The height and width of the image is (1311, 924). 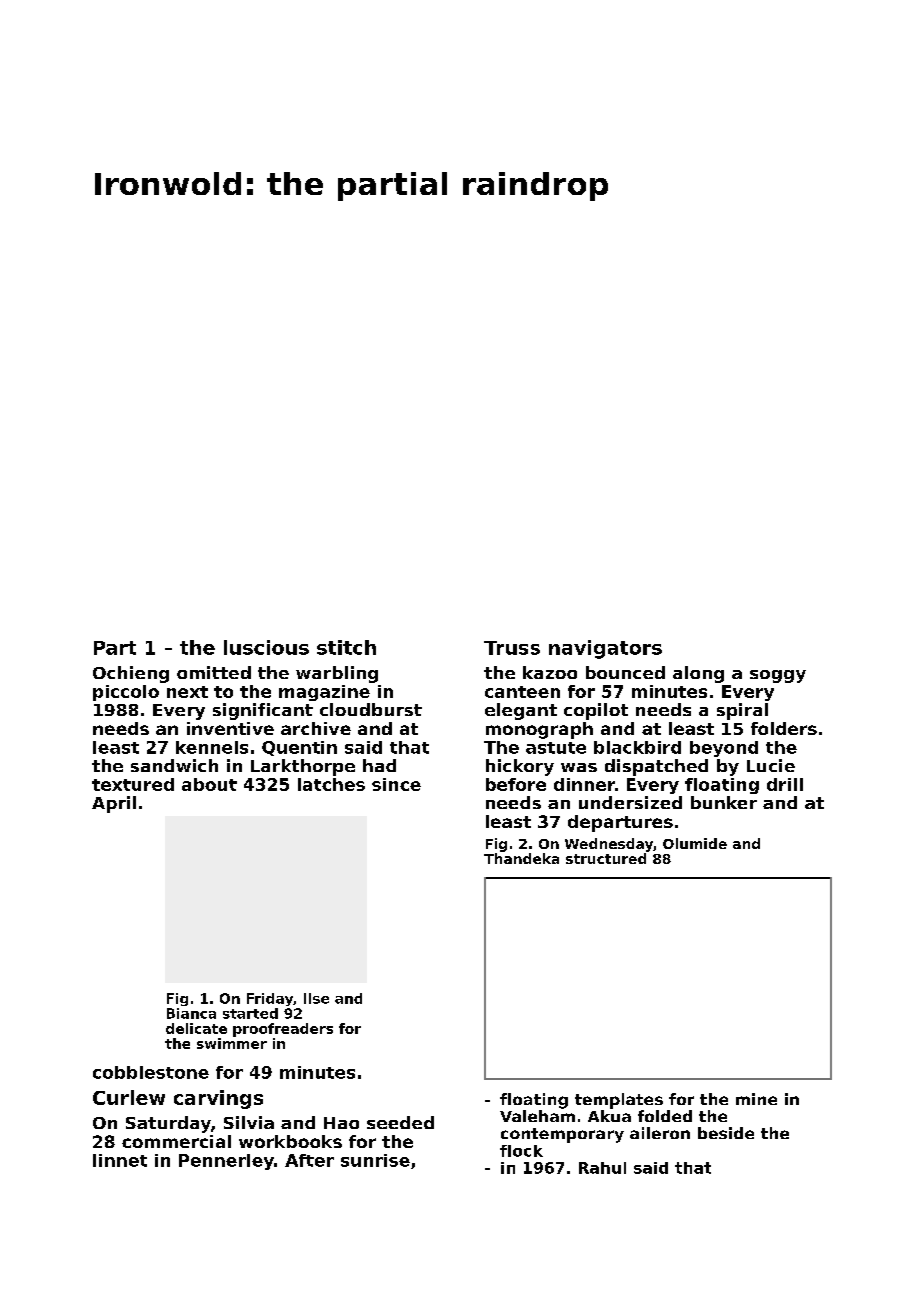 What do you see at coordinates (120, 1160) in the image?
I see `linnet` at bounding box center [120, 1160].
